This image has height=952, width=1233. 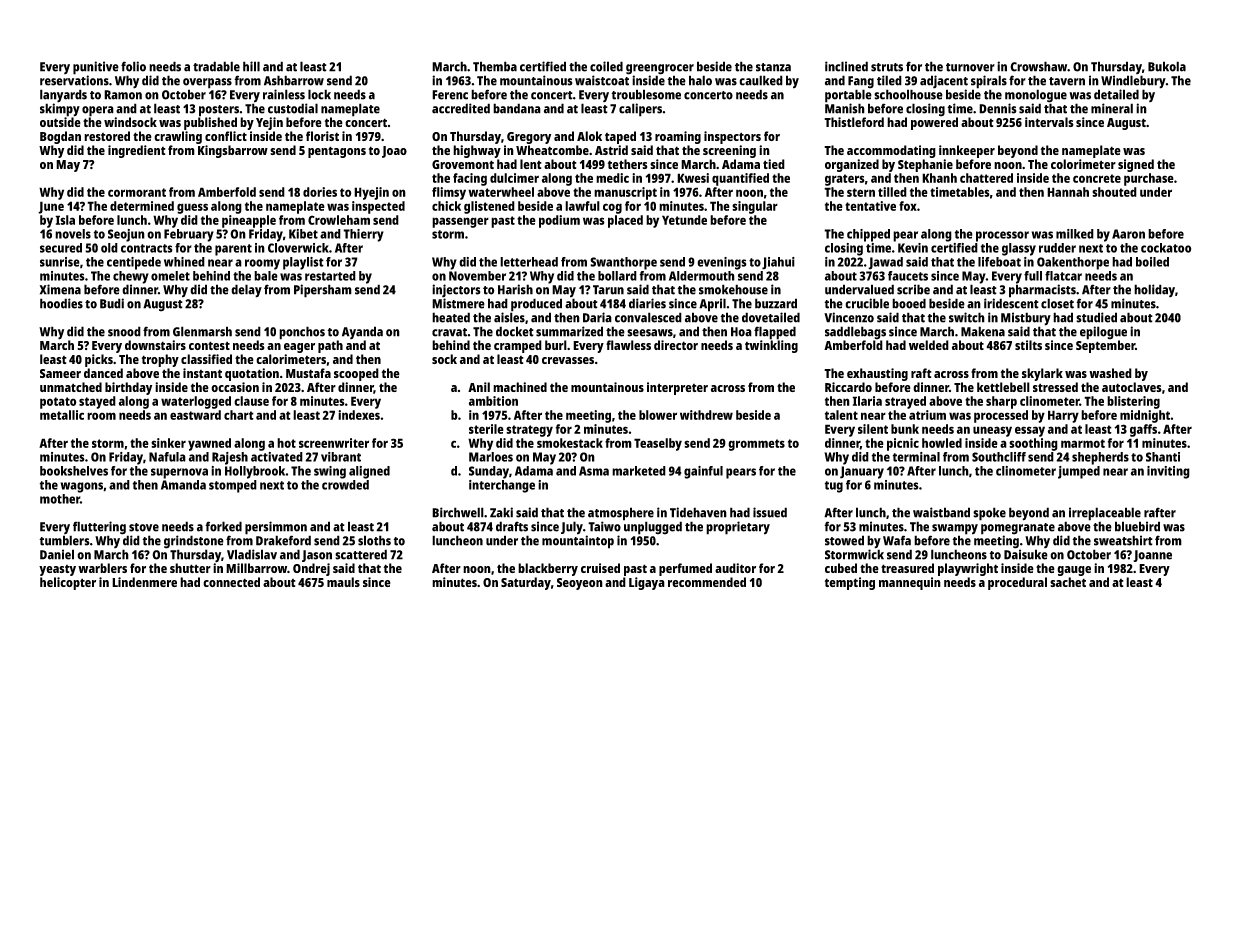 I want to click on Tidehaven, so click(x=698, y=512).
